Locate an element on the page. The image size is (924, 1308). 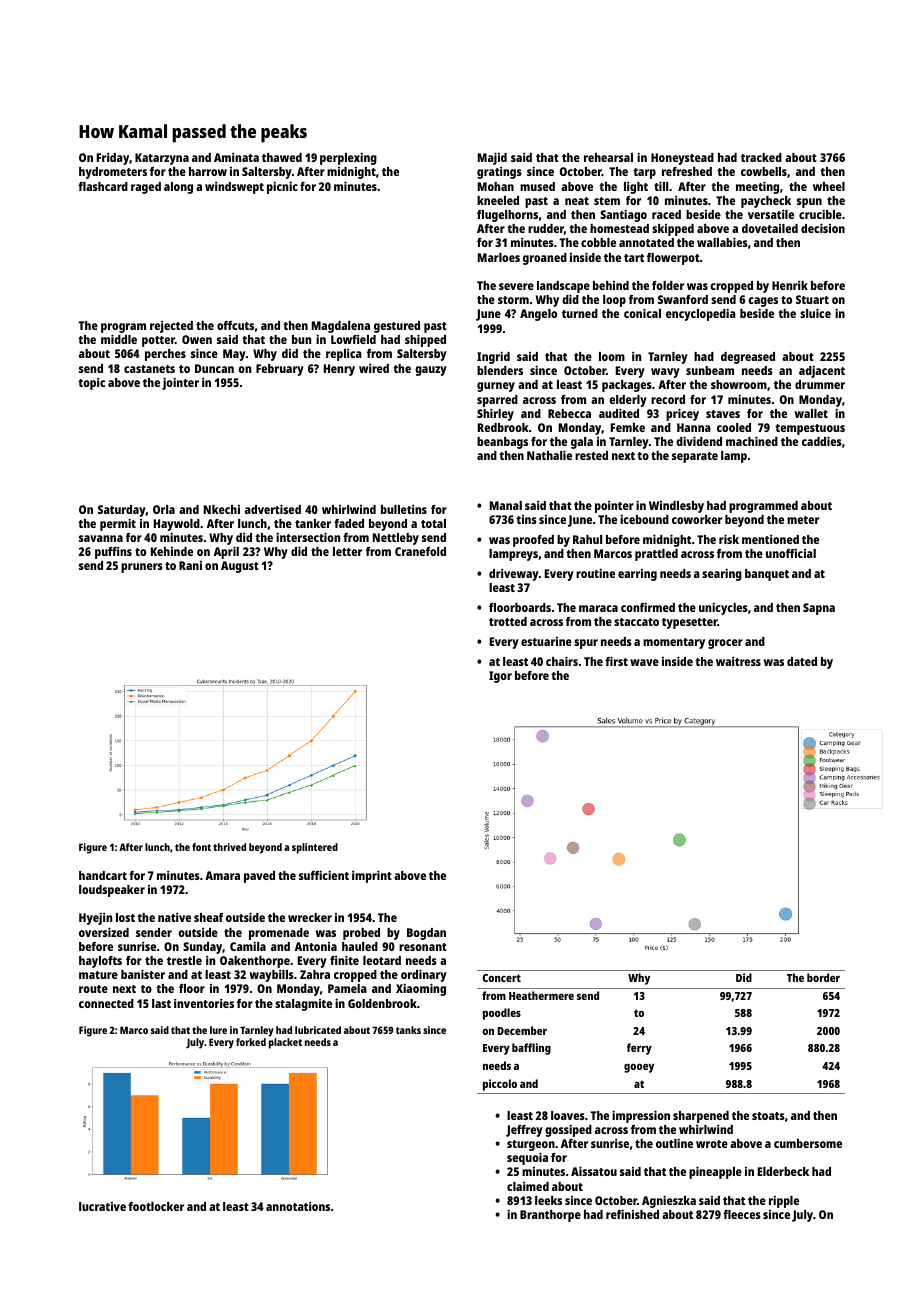
waitress is located at coordinates (738, 661).
